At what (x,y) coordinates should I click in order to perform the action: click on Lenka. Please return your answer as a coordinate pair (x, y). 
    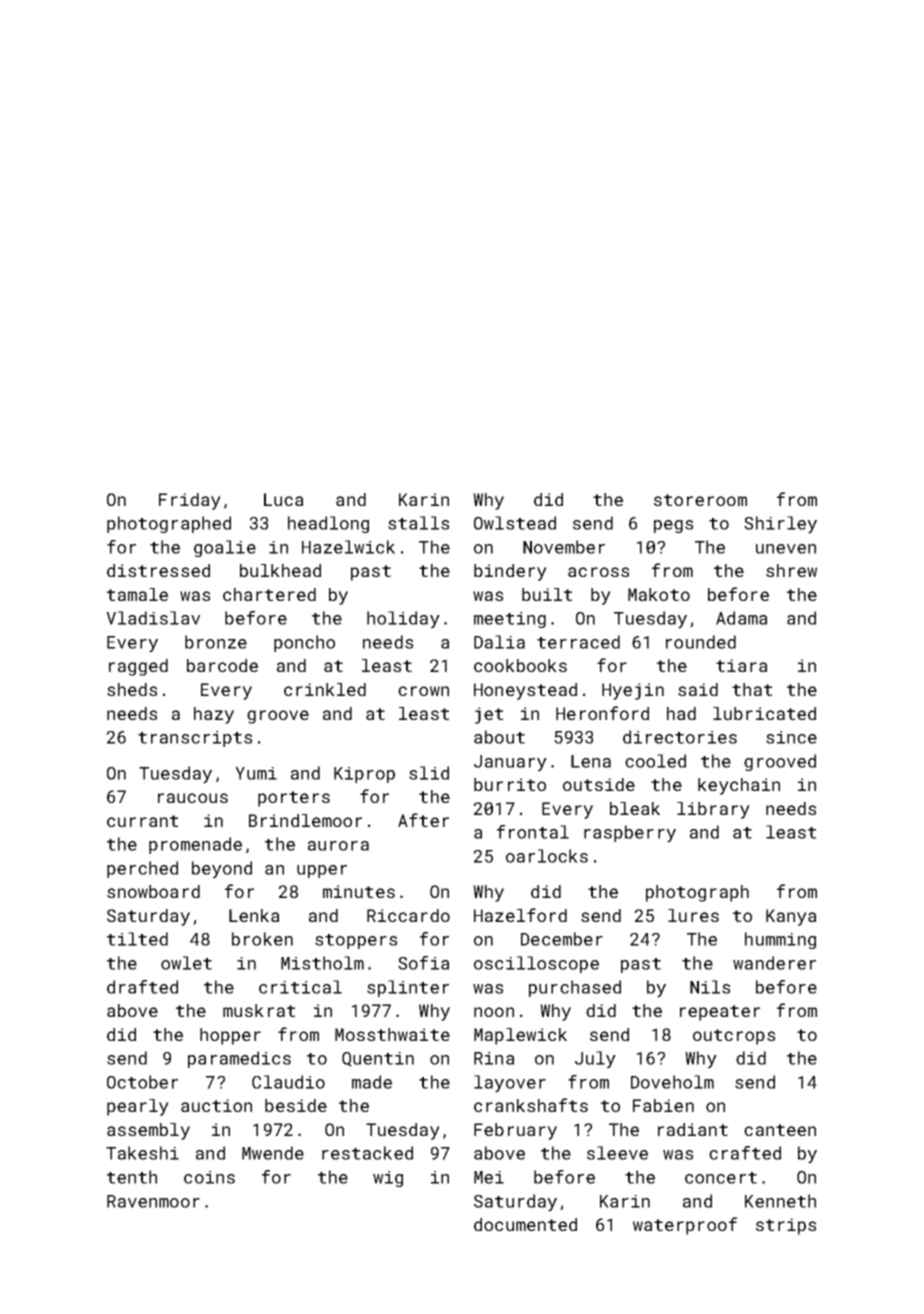
    Looking at the image, I should click on (254, 915).
